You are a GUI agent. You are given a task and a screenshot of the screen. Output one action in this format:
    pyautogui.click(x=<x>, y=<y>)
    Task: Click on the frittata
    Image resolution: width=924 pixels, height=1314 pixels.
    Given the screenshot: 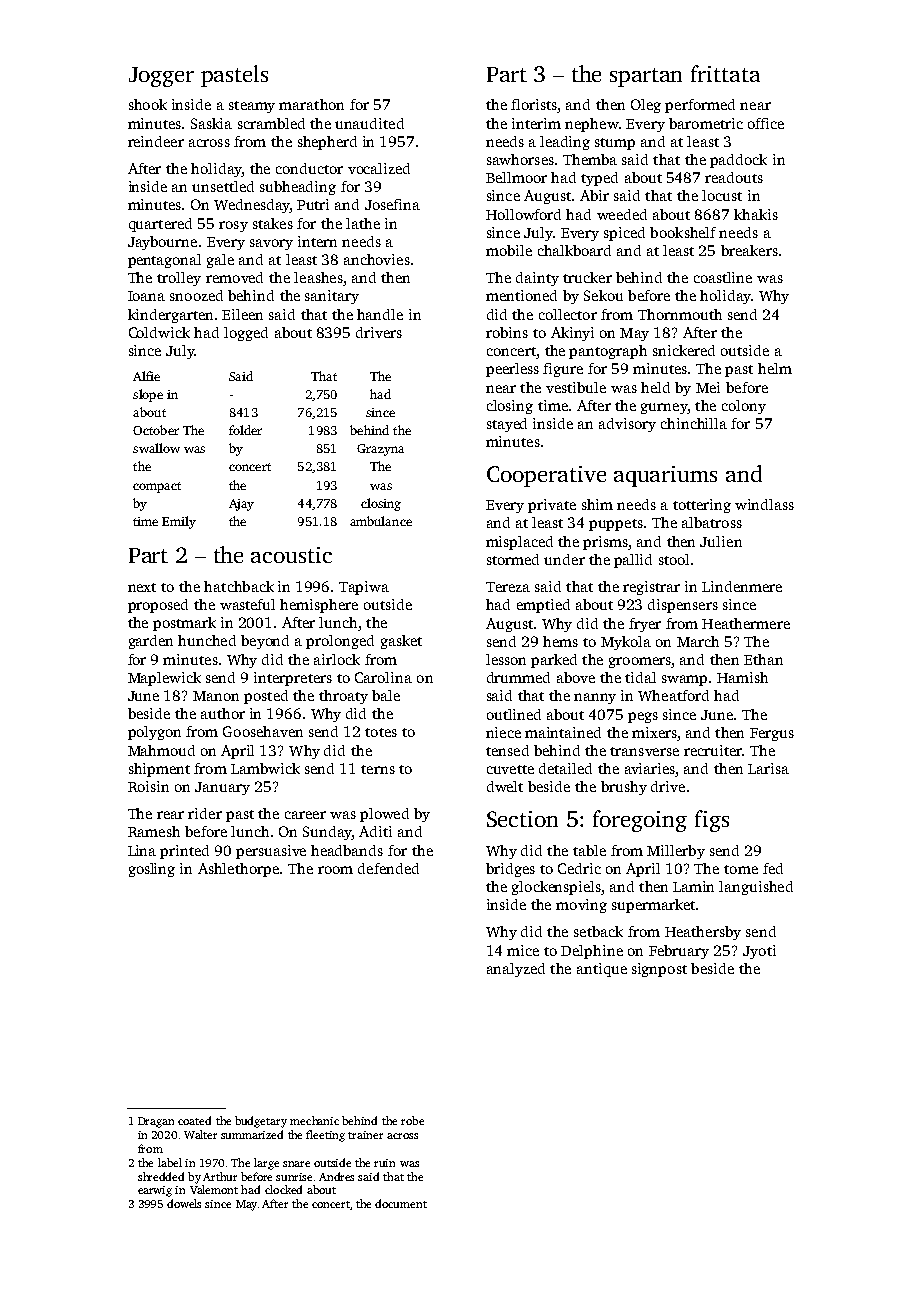 What is the action you would take?
    pyautogui.click(x=725, y=73)
